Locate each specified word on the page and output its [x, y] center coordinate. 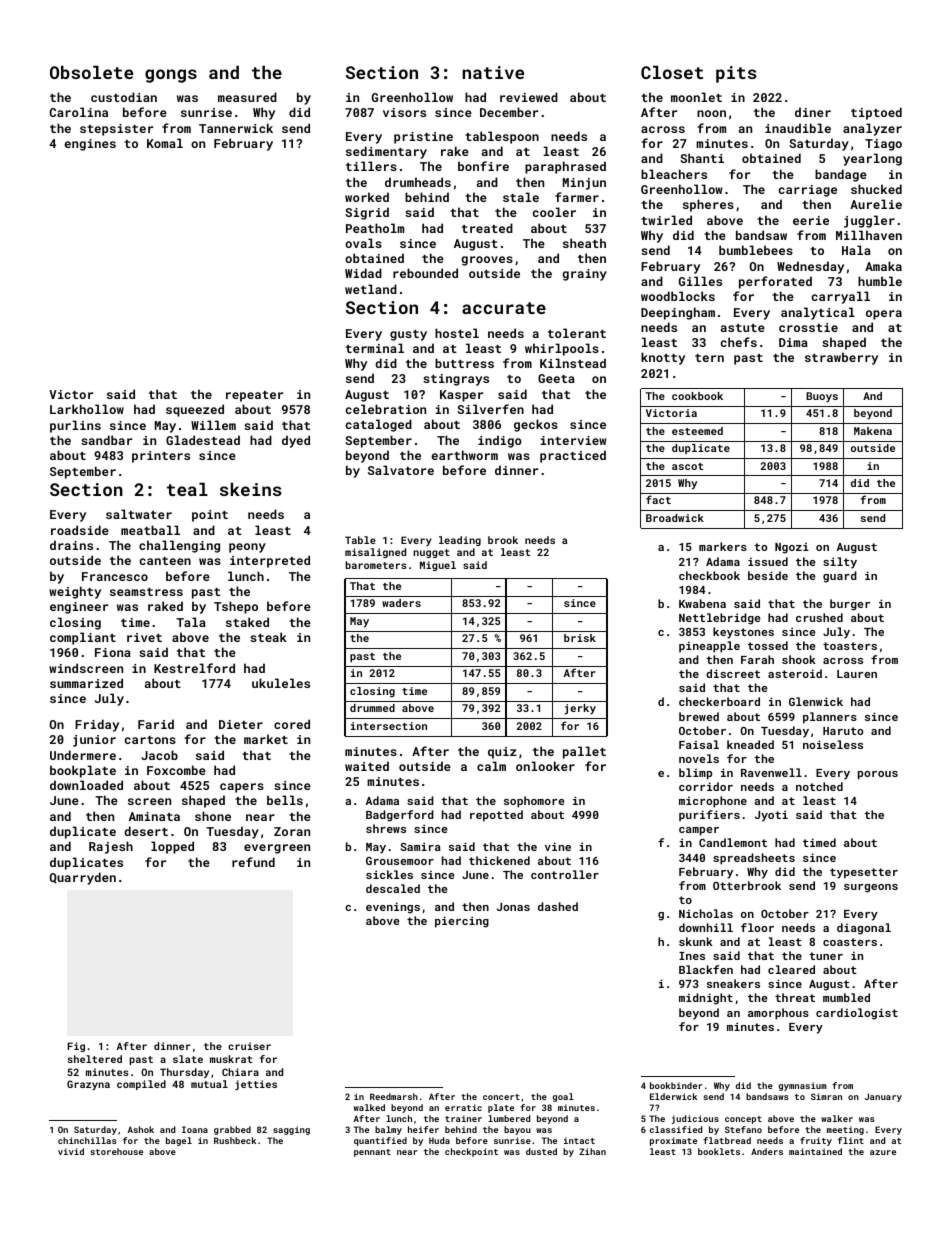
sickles [389, 874]
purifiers [709, 816]
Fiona [113, 652]
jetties [256, 1085]
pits [736, 74]
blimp [695, 774]
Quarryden [83, 878]
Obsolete [91, 72]
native [493, 72]
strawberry [841, 358]
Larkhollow [87, 409]
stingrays [456, 380]
